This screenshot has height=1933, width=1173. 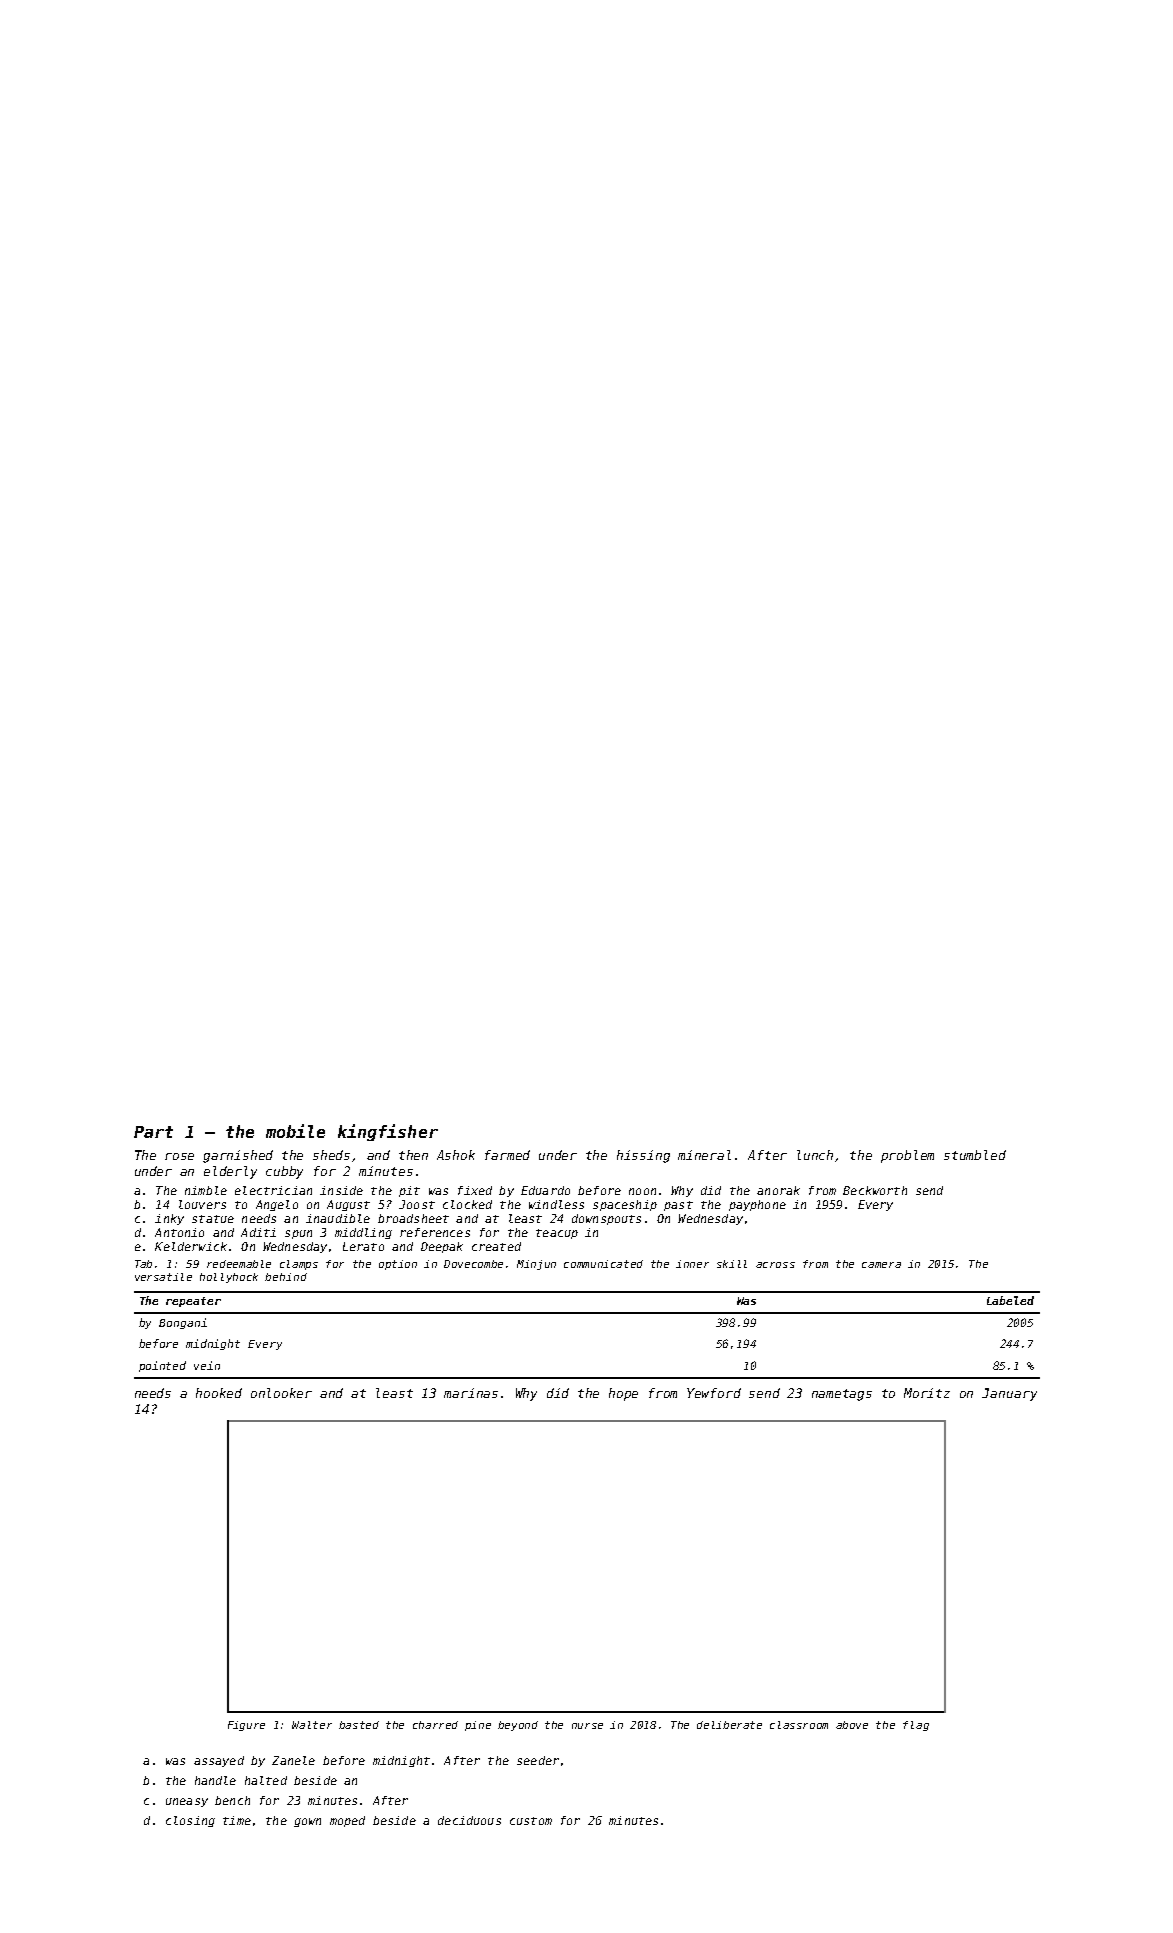 What do you see at coordinates (975, 1155) in the screenshot?
I see `stumbled` at bounding box center [975, 1155].
